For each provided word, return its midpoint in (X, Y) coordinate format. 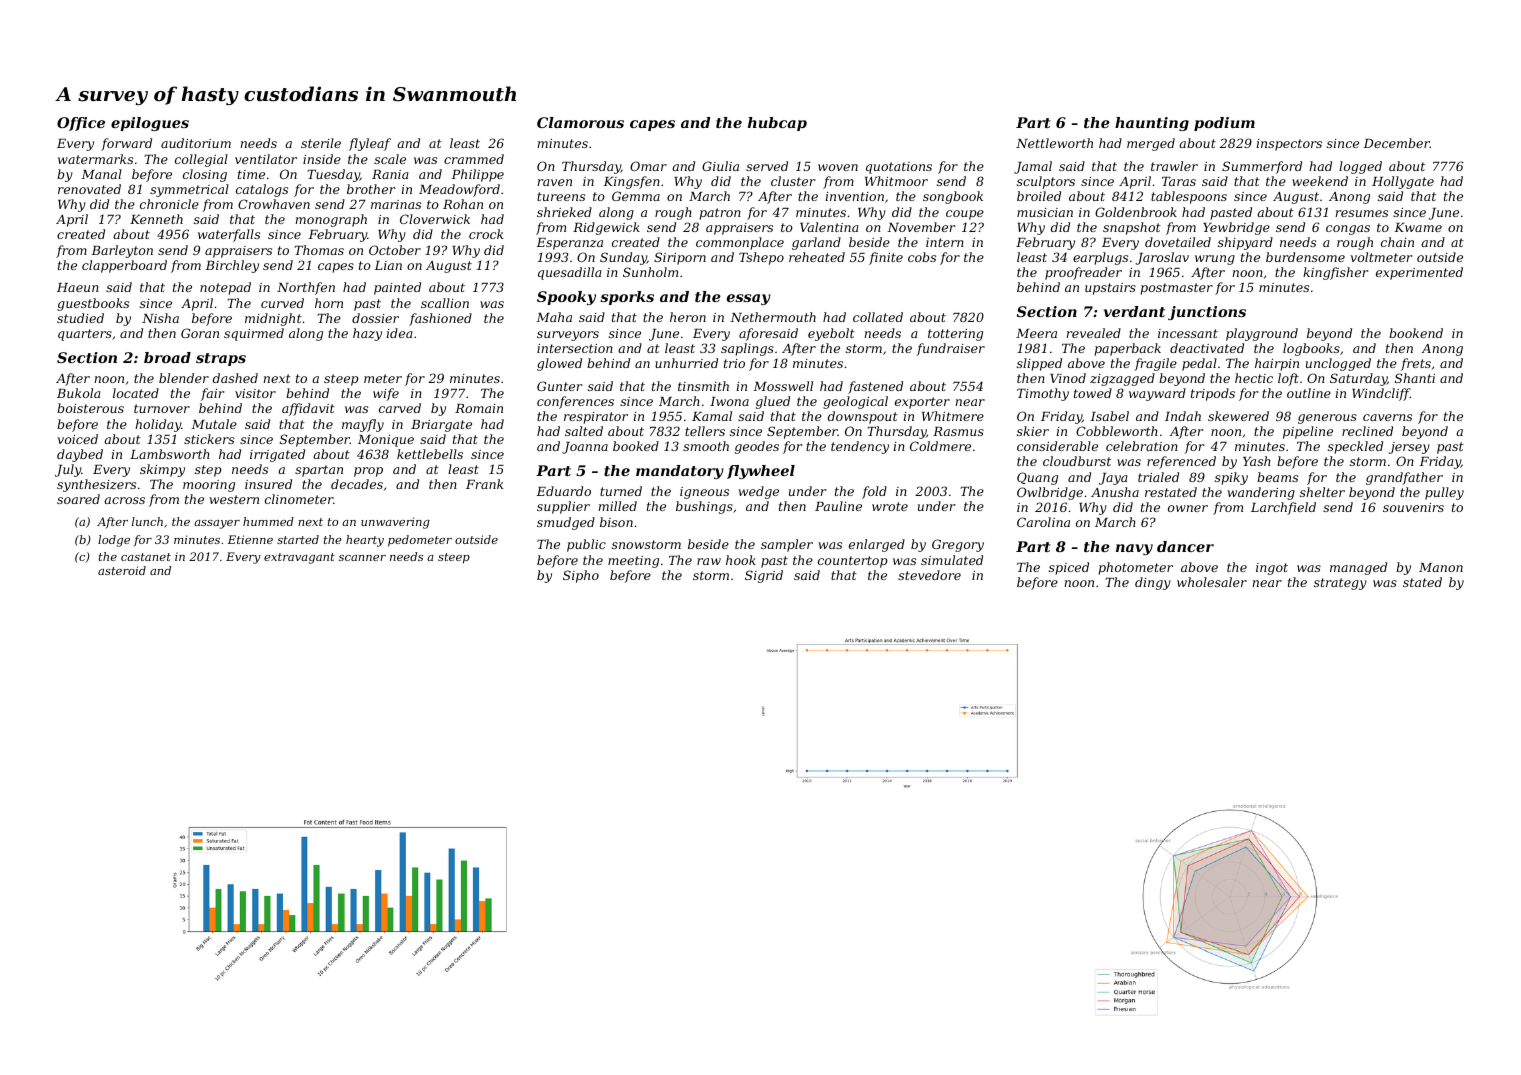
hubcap (777, 124)
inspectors (1289, 145)
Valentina (829, 227)
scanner (362, 558)
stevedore (929, 575)
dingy (1153, 583)
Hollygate (1403, 182)
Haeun (78, 287)
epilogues (150, 124)
